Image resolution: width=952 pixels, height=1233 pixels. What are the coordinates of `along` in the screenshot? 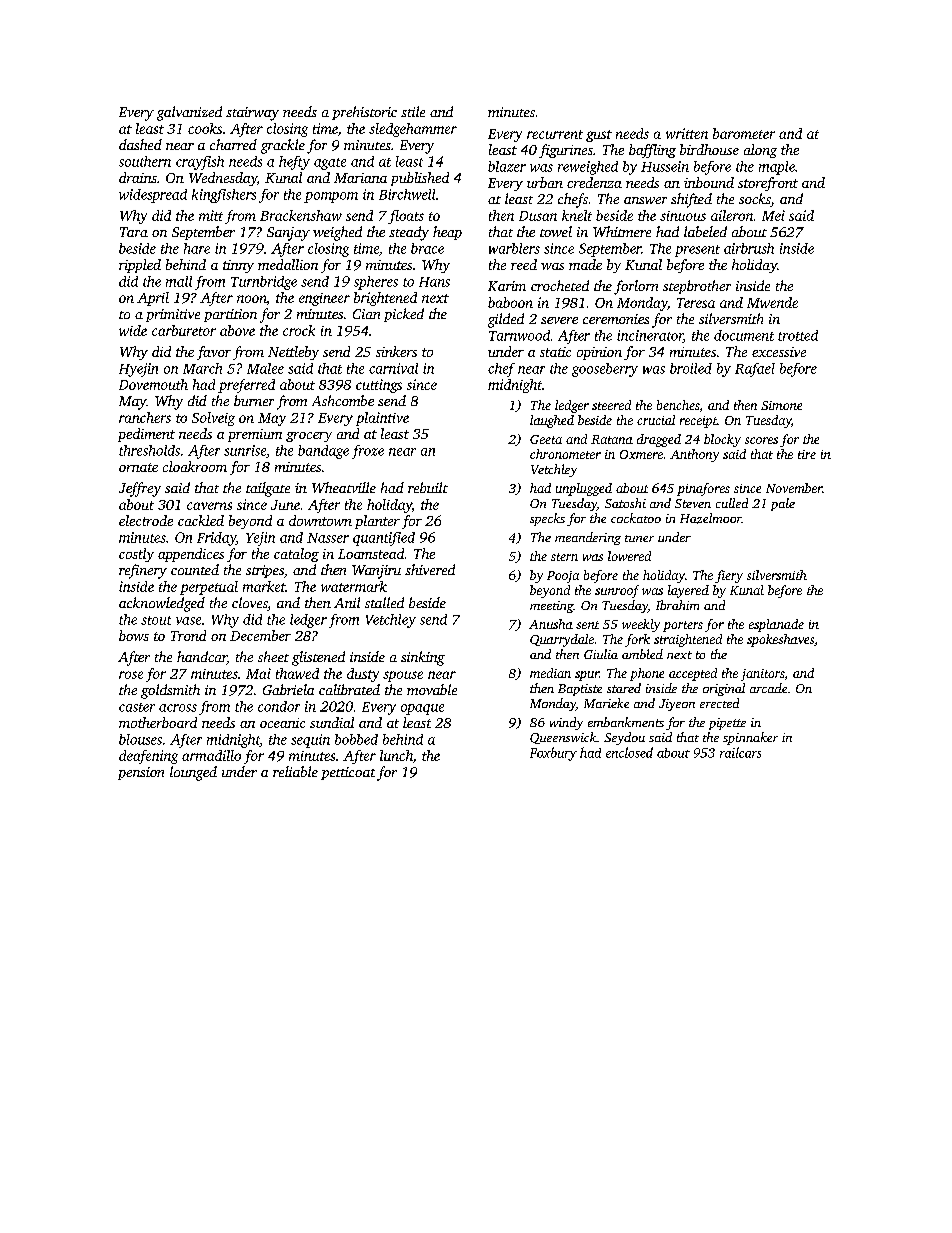 It's located at (760, 151).
